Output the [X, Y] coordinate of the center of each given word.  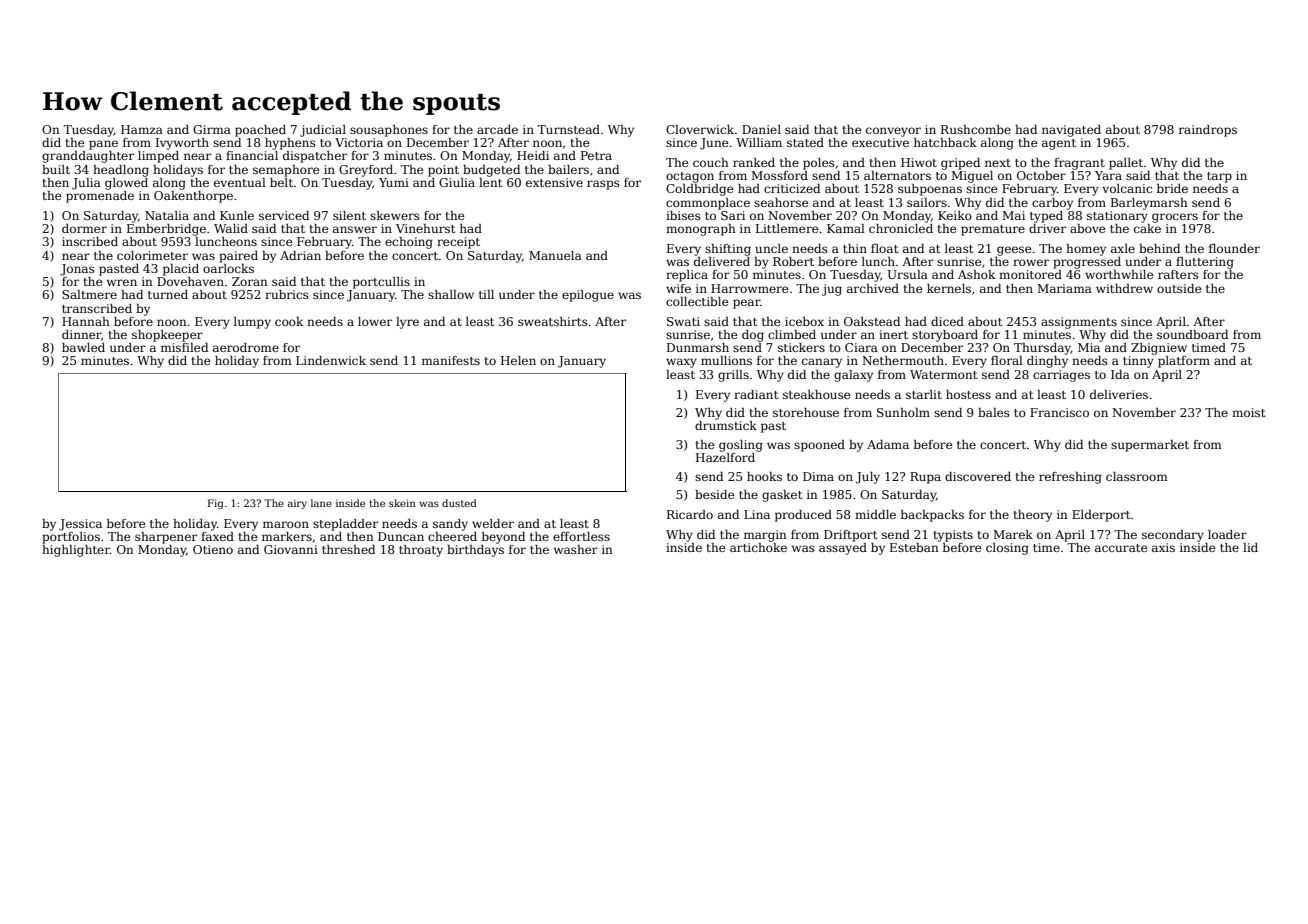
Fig [215, 504]
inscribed [90, 241]
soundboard [1192, 334]
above [1088, 228]
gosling [741, 446]
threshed [348, 549]
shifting [728, 250]
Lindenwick [331, 360]
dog [753, 336]
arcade [497, 129]
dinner [81, 334]
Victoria [359, 142]
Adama [888, 444]
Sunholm [903, 412]
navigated [1071, 131]
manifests [451, 360]
